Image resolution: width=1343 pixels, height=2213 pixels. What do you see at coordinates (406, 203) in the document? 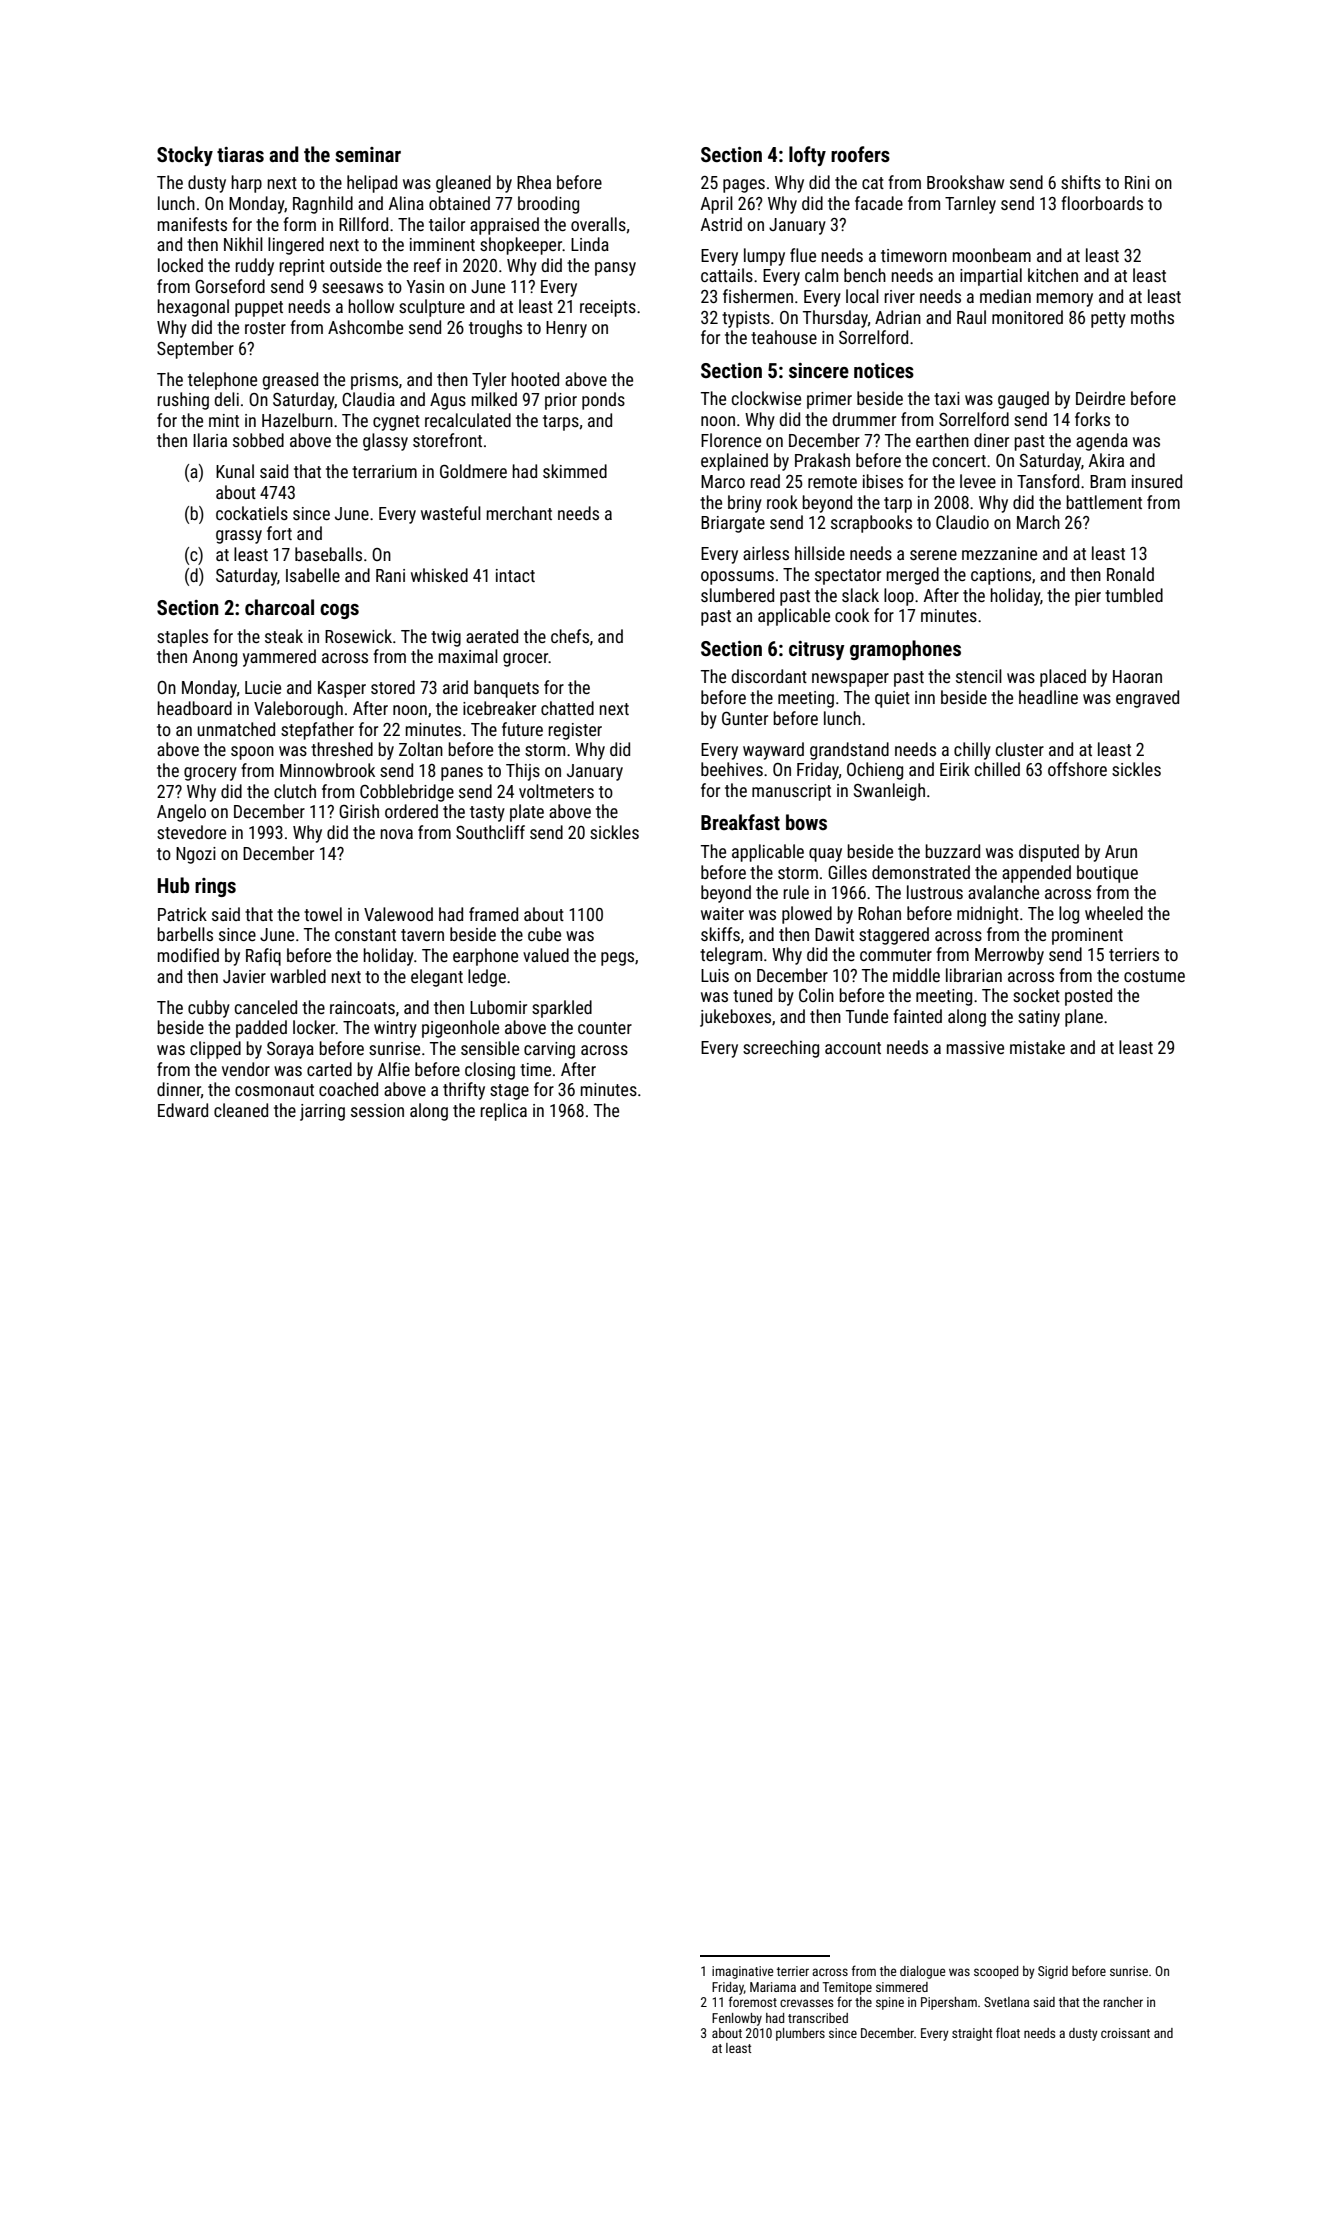
I see `Alina` at bounding box center [406, 203].
